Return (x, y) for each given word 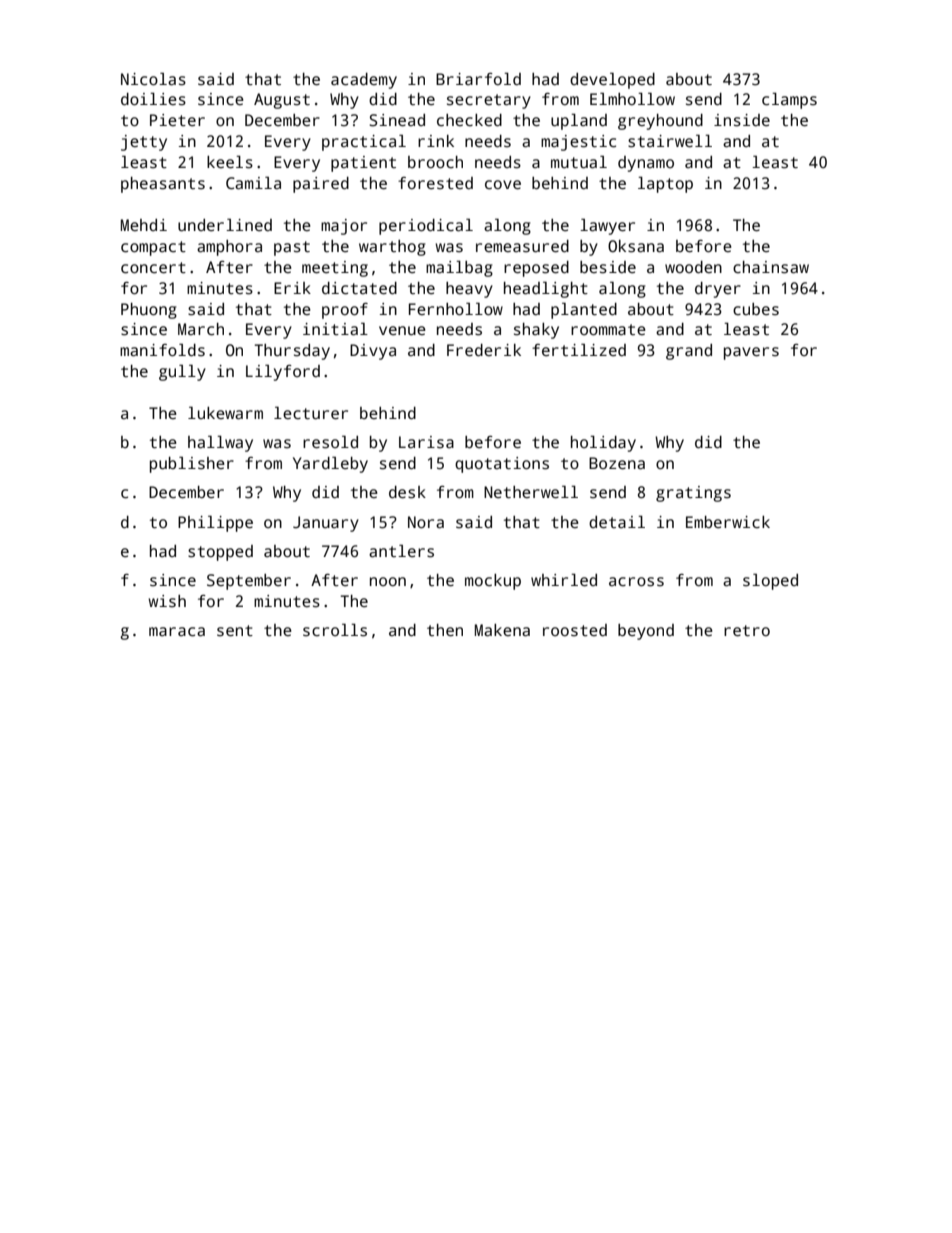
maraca (177, 632)
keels (230, 162)
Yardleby (330, 464)
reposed (536, 269)
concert (153, 268)
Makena (502, 630)
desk (407, 492)
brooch (435, 162)
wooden (693, 267)
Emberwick (728, 522)
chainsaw (771, 267)
